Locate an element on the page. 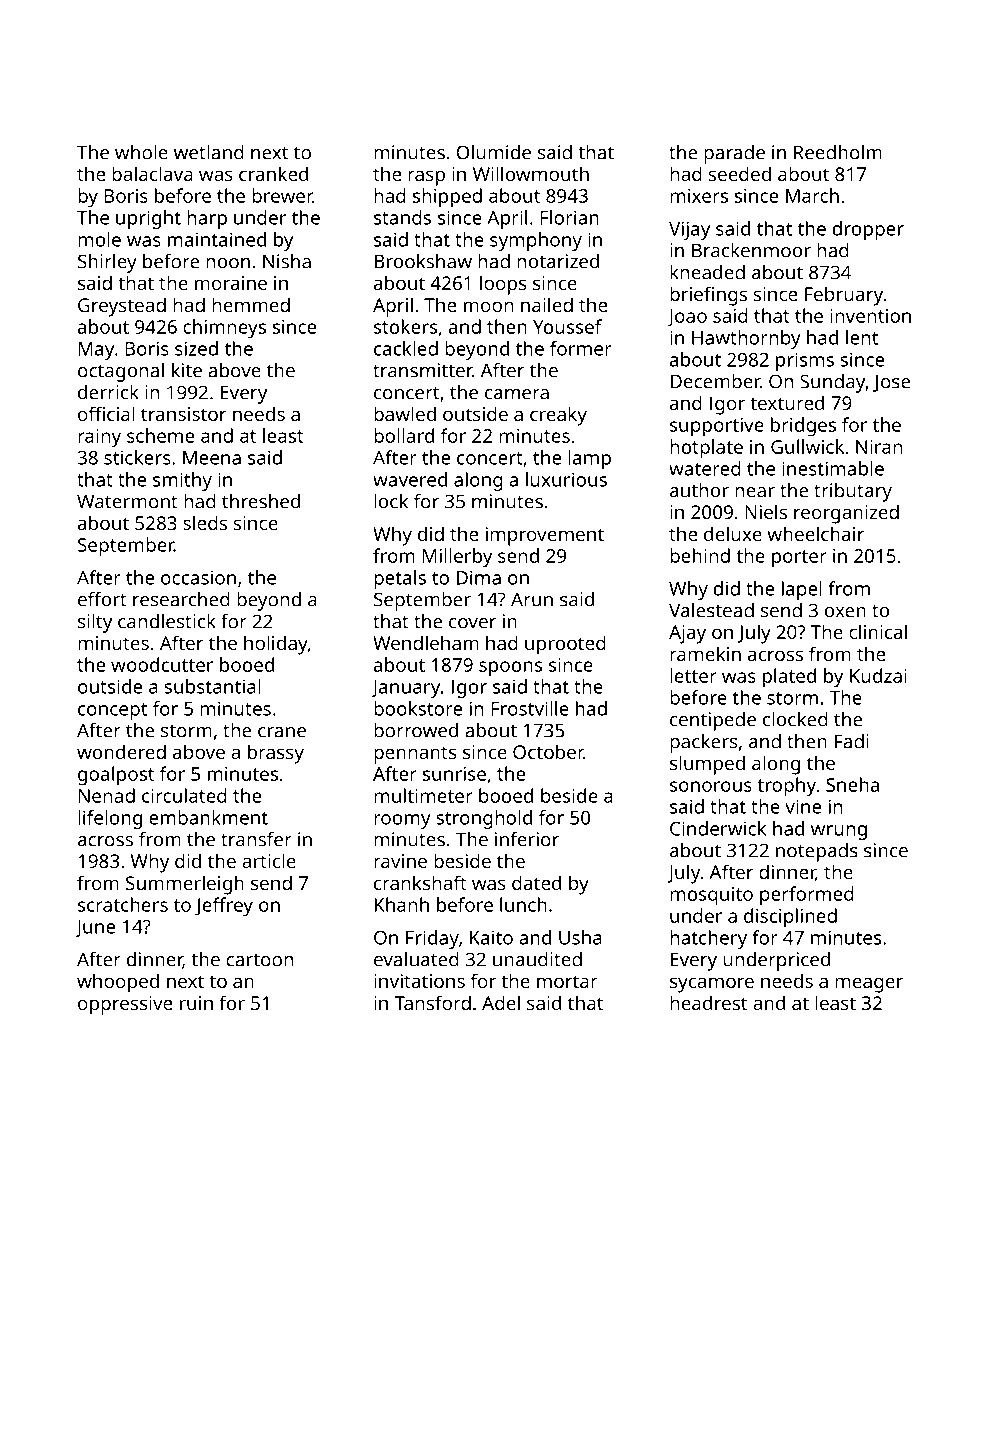 The width and height of the document is (990, 1434). Vijay is located at coordinates (689, 230).
